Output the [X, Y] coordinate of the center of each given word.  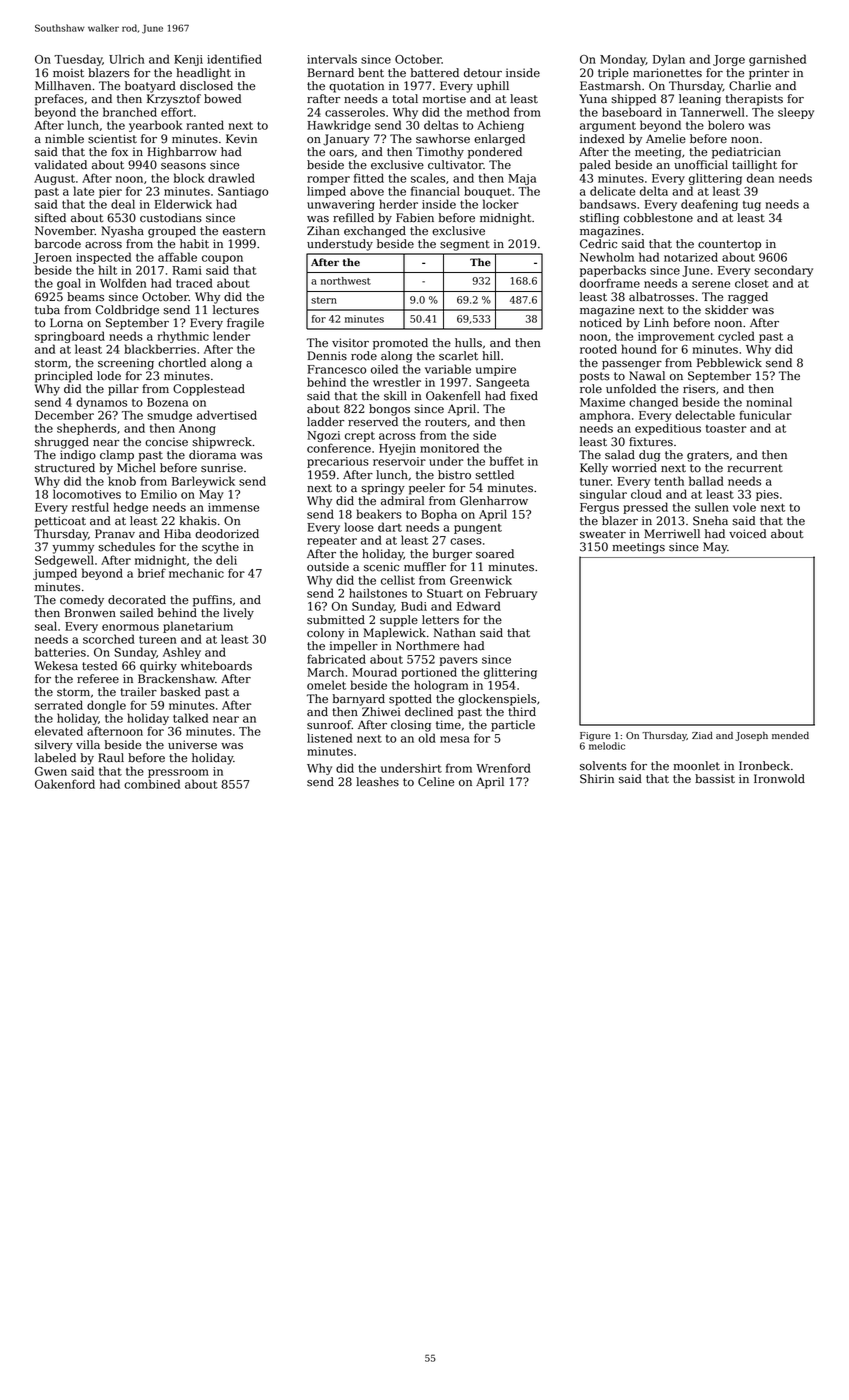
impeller [354, 647]
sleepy [796, 113]
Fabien [415, 218]
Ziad [702, 736]
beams [85, 297]
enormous [130, 627]
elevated [59, 731]
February [511, 594]
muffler [425, 567]
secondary [783, 271]
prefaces [59, 100]
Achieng [500, 126]
